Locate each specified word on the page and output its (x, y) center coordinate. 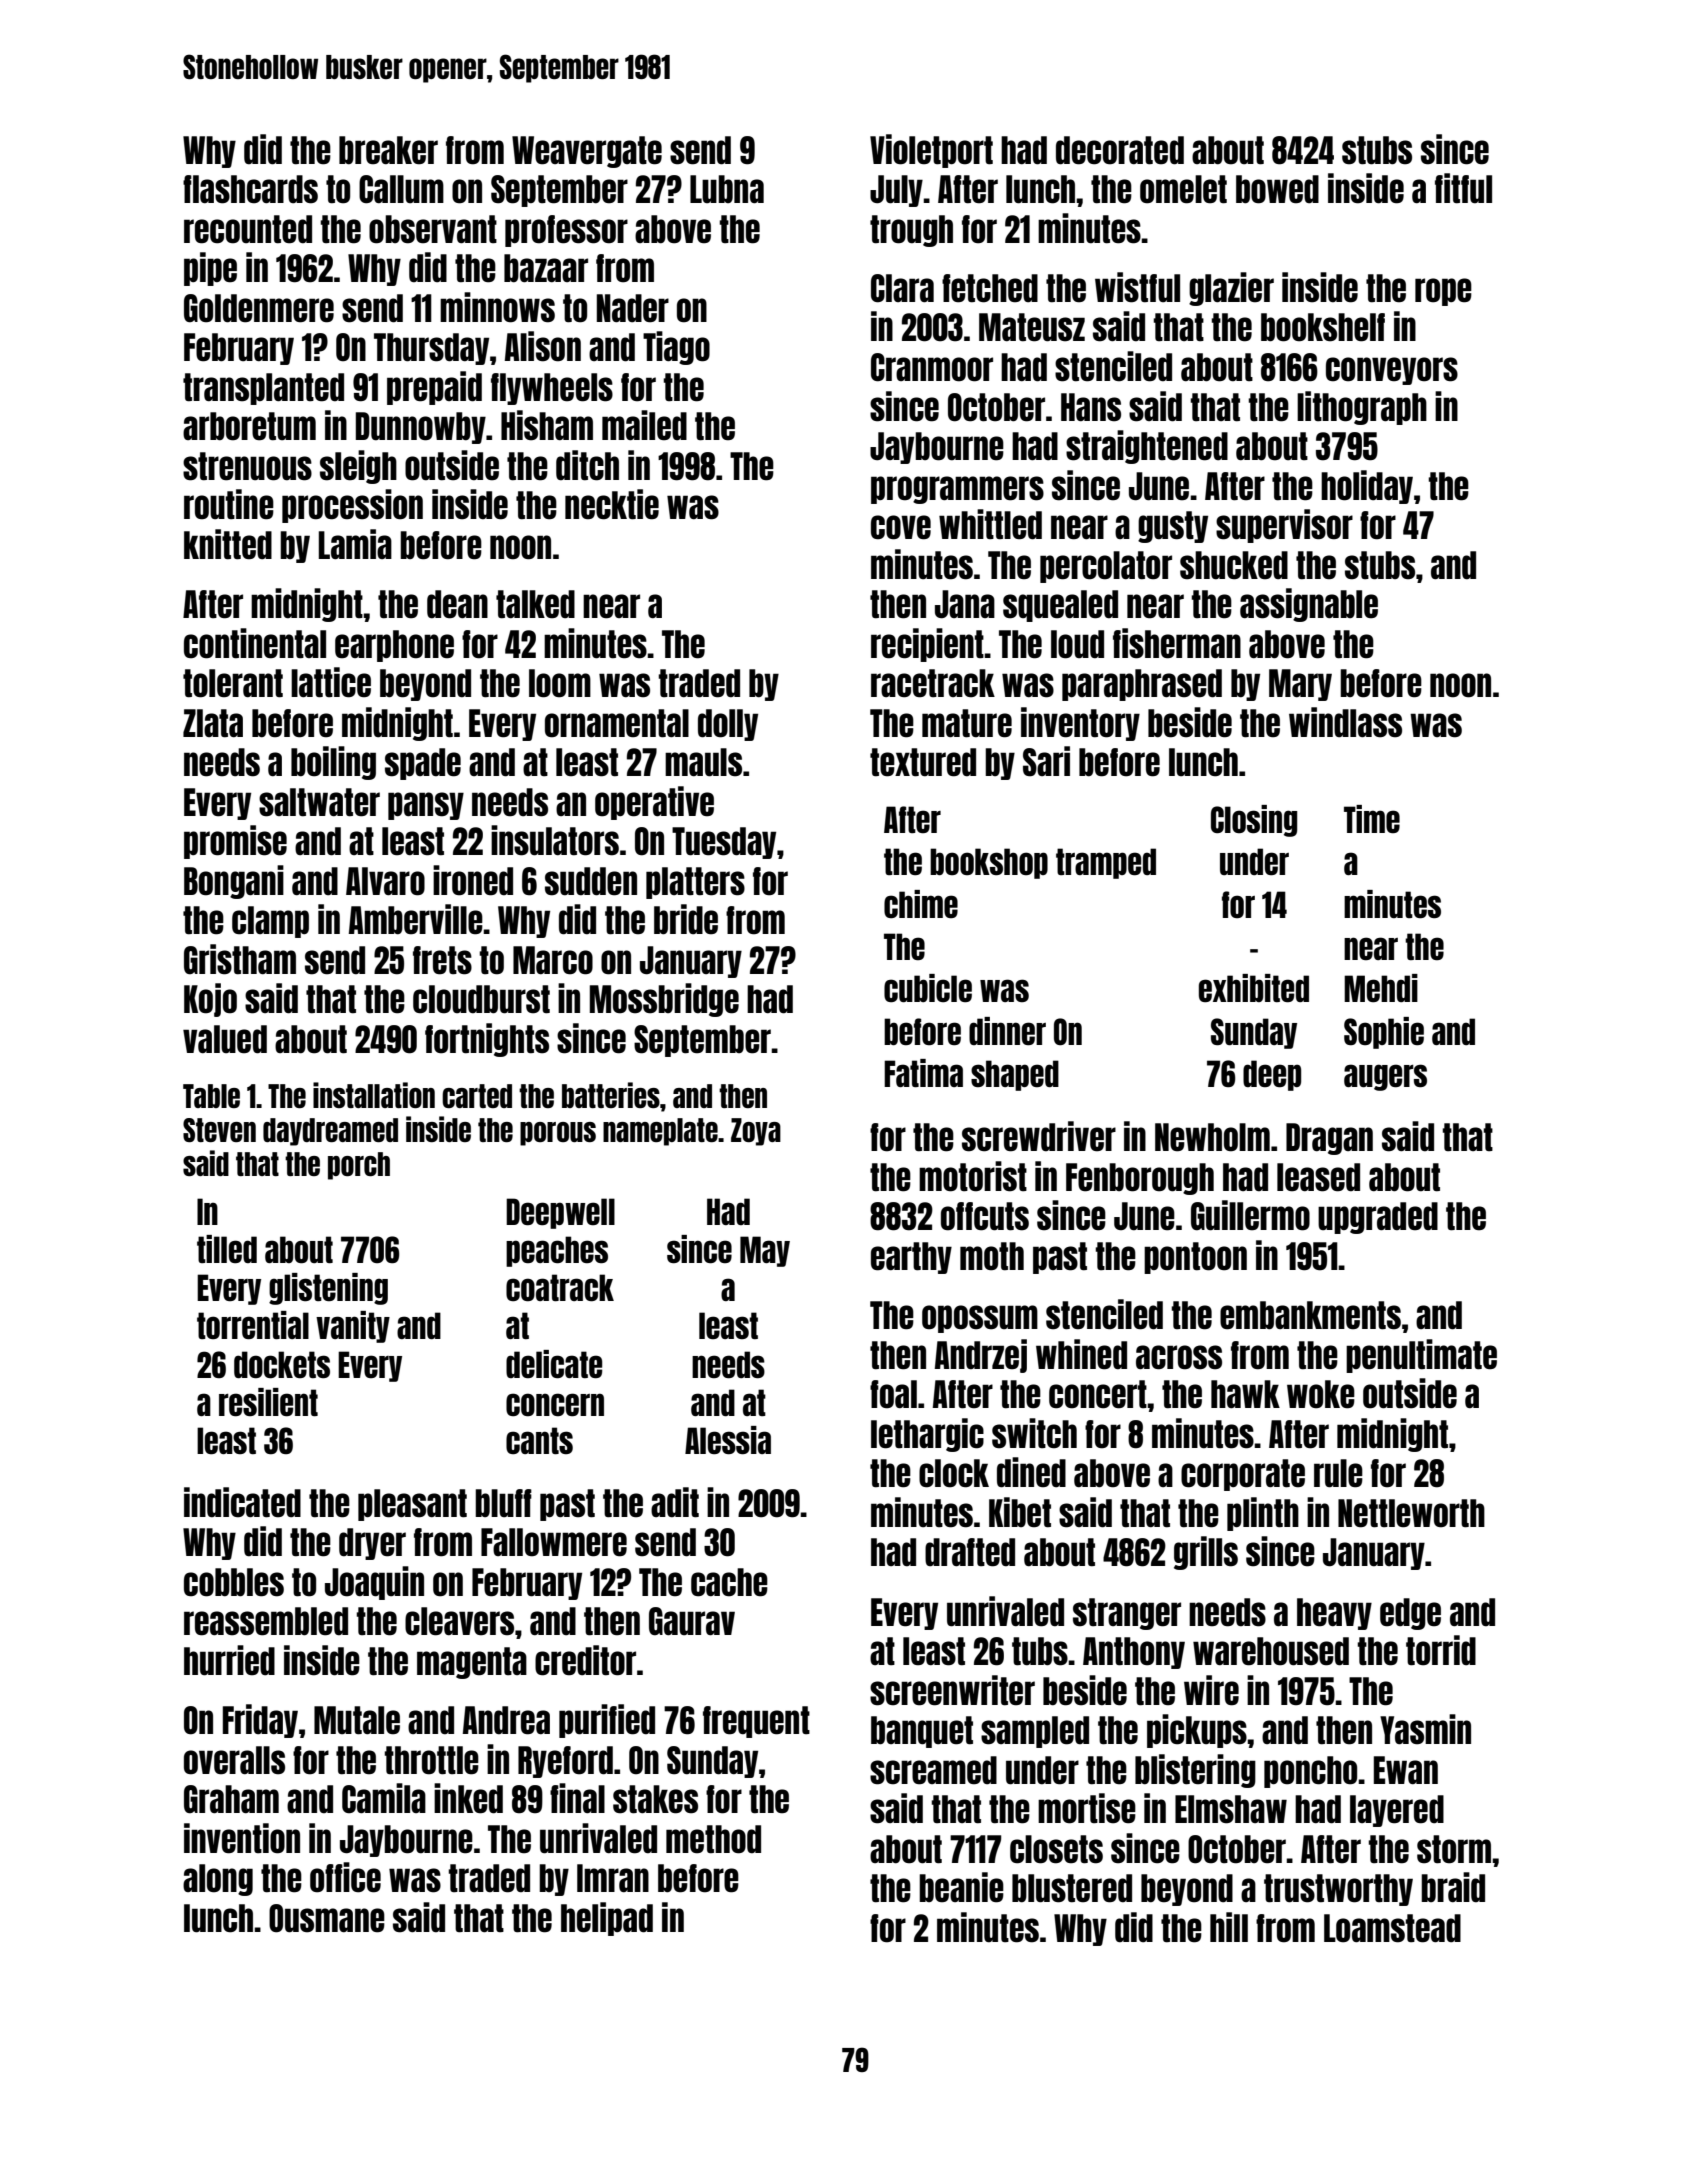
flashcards (250, 189)
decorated (1120, 150)
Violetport (931, 151)
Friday (260, 1721)
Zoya (756, 1132)
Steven (219, 1130)
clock (954, 1473)
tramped (1106, 863)
